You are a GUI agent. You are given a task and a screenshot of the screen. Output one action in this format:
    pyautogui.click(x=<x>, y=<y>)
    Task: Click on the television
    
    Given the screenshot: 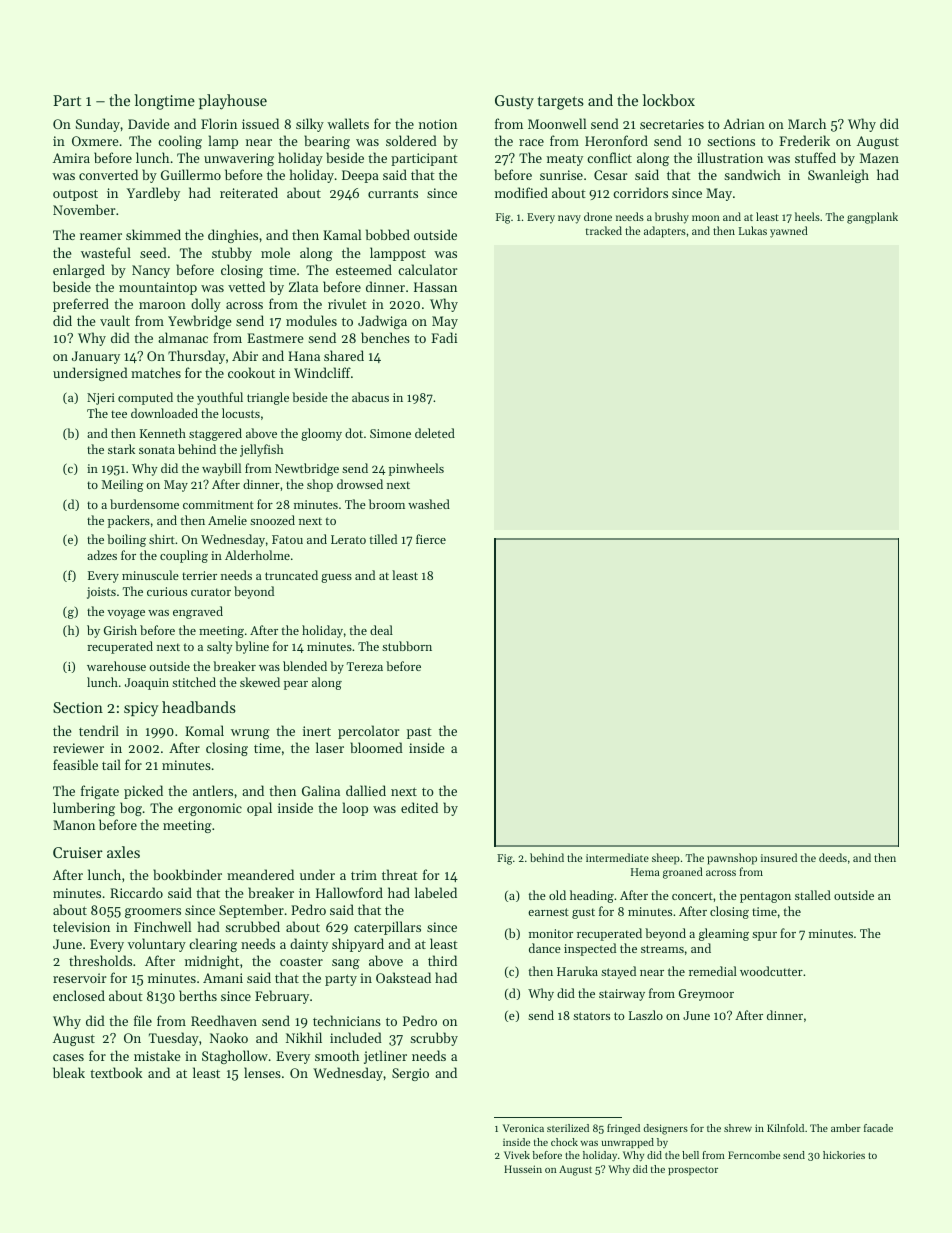 What is the action you would take?
    pyautogui.click(x=81, y=926)
